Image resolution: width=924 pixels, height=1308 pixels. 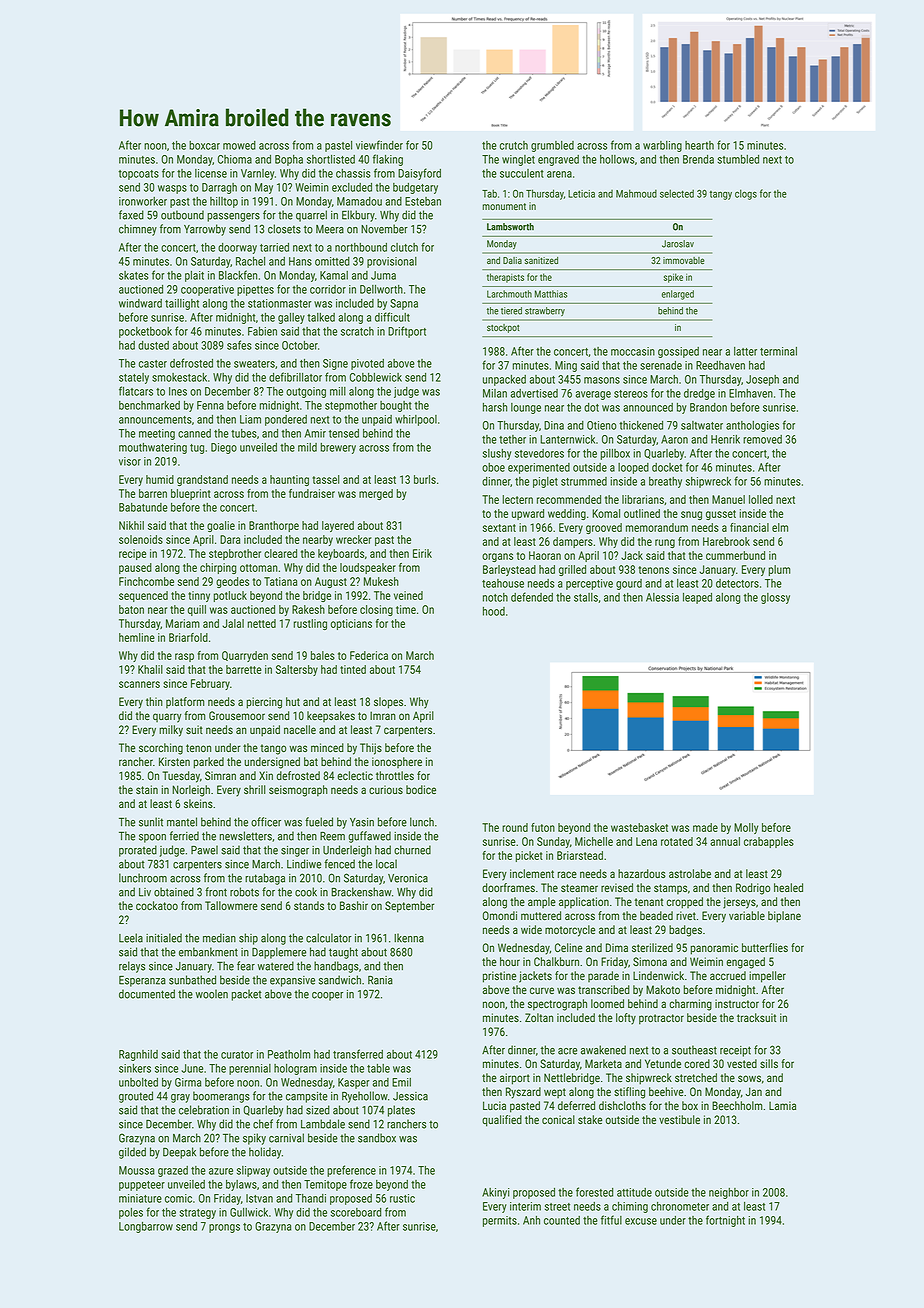 What do you see at coordinates (249, 1212) in the page?
I see `Gullwick` at bounding box center [249, 1212].
